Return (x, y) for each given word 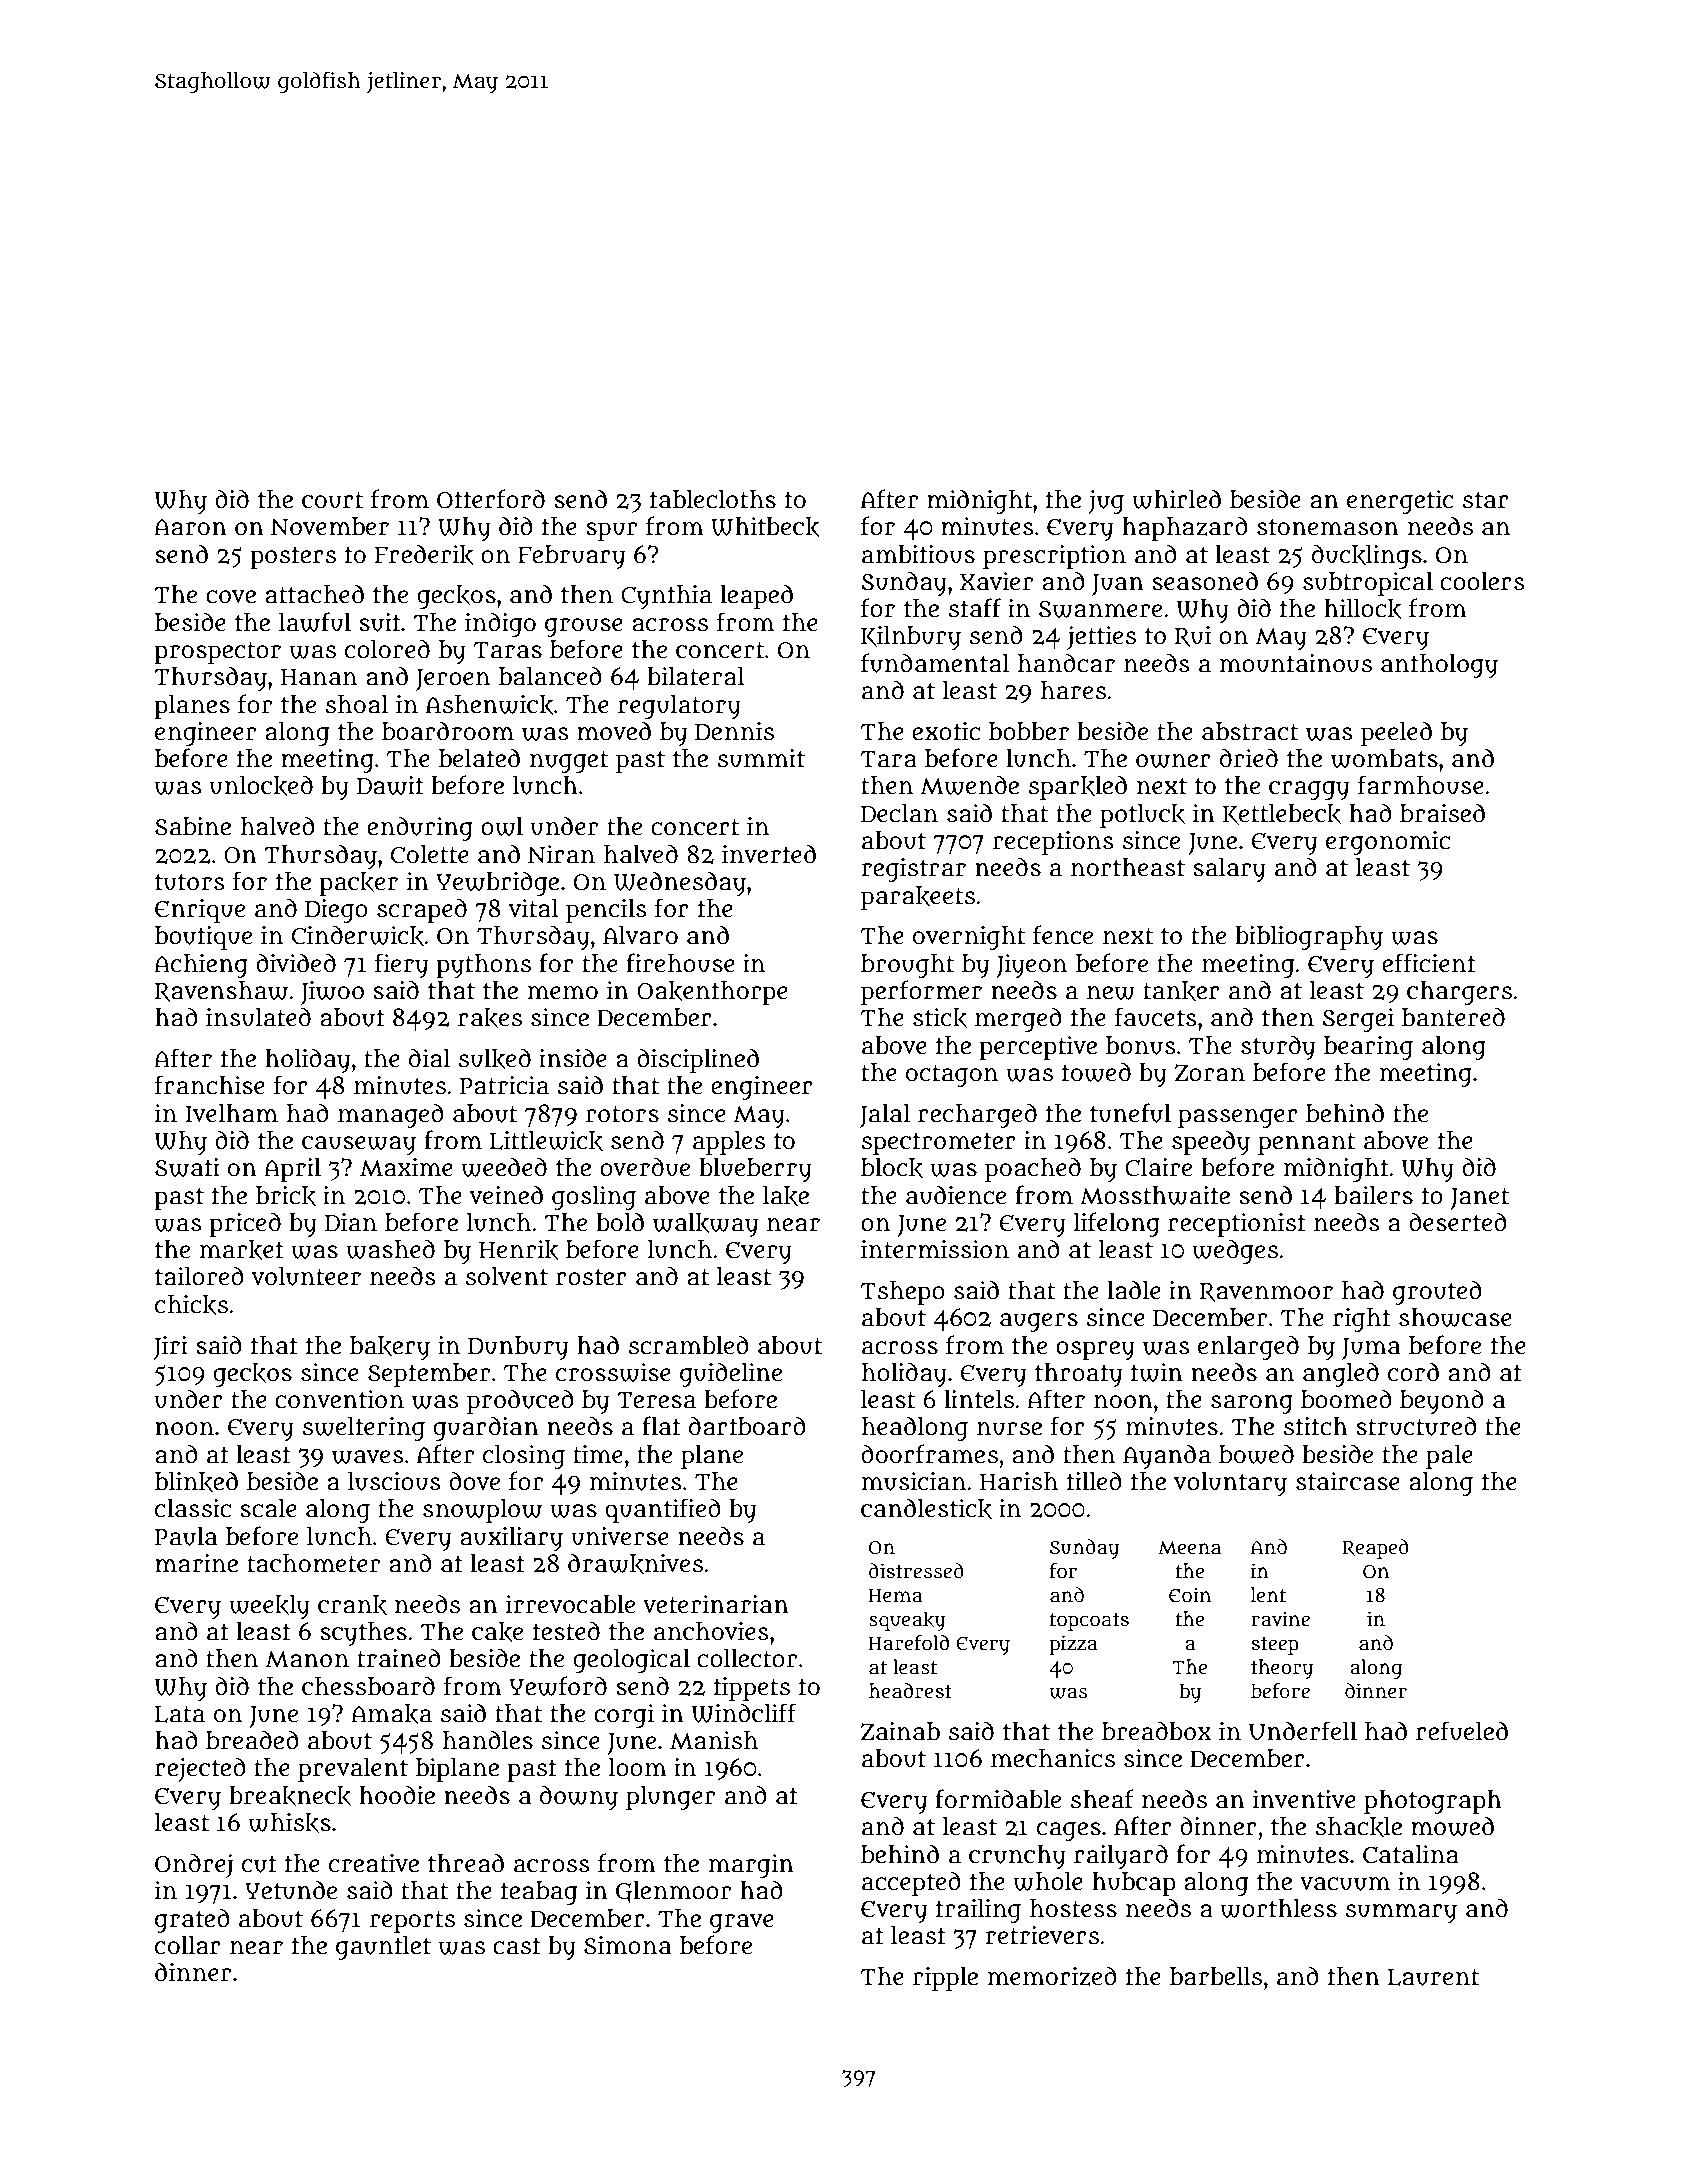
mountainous (1296, 663)
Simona (627, 1945)
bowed (1256, 1454)
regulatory (679, 707)
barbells (1216, 1976)
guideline (731, 1374)
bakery (390, 1348)
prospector (217, 653)
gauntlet (383, 1948)
